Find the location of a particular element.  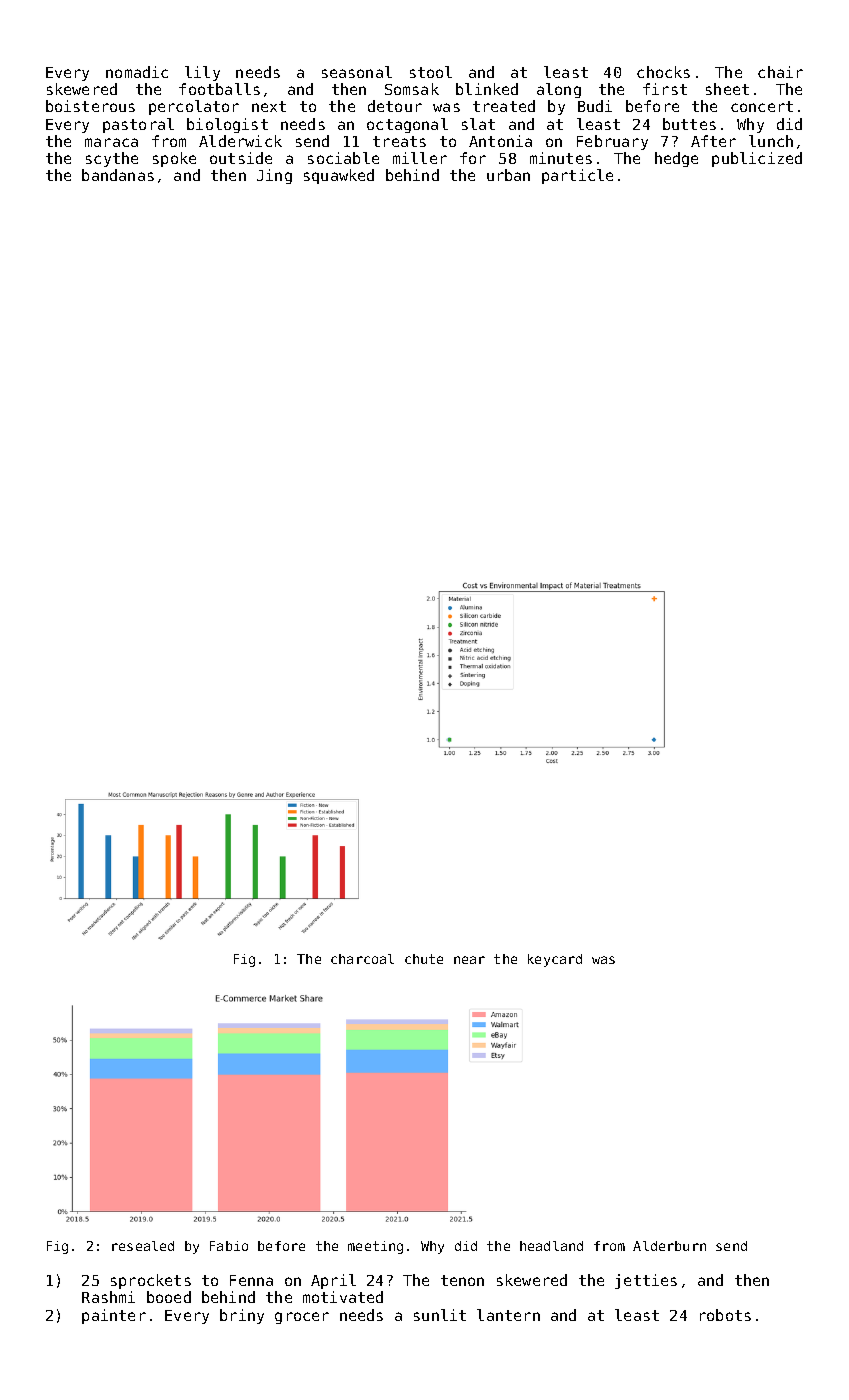

charcoal is located at coordinates (362, 959).
